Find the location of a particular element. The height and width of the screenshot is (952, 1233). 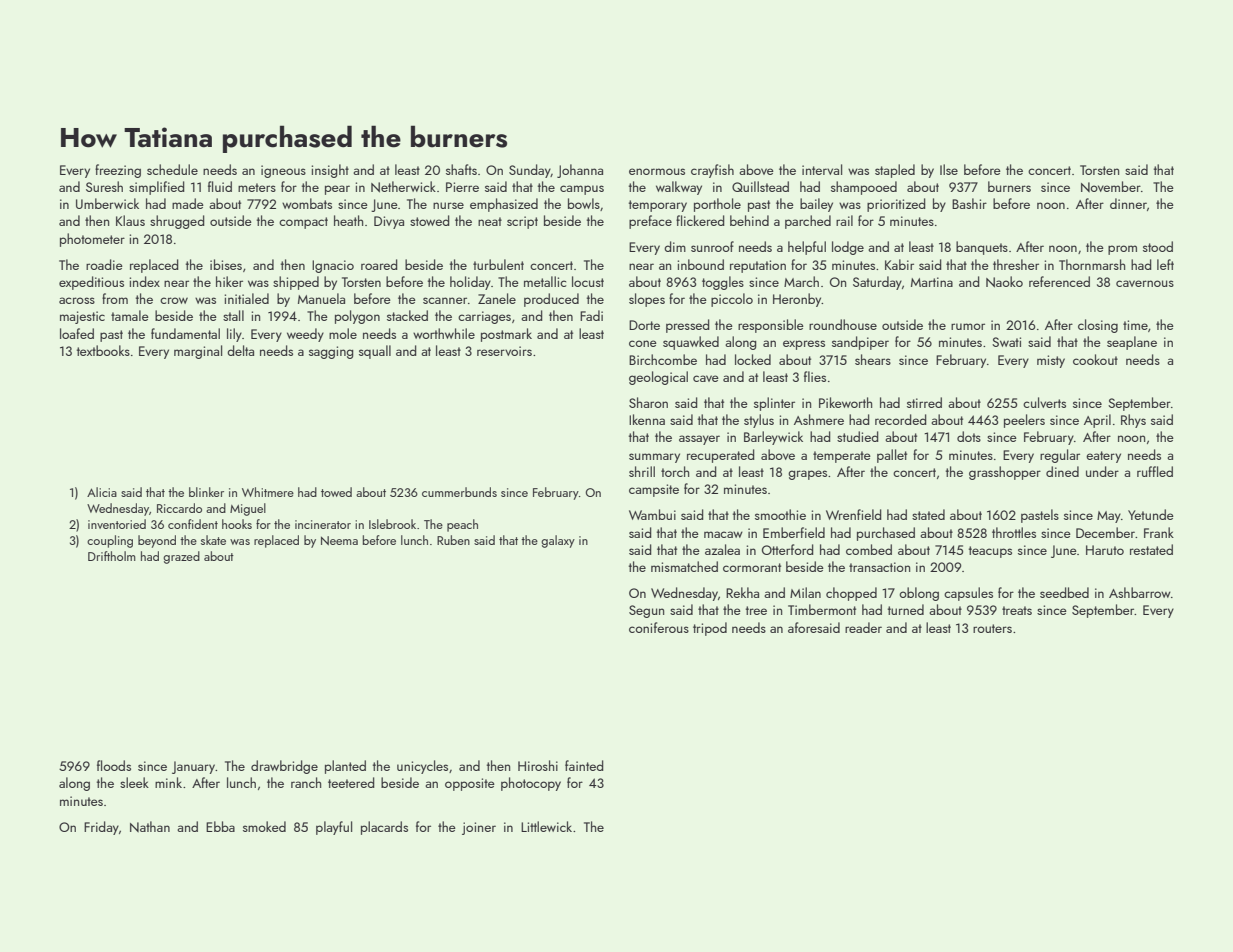

metallic is located at coordinates (545, 281).
